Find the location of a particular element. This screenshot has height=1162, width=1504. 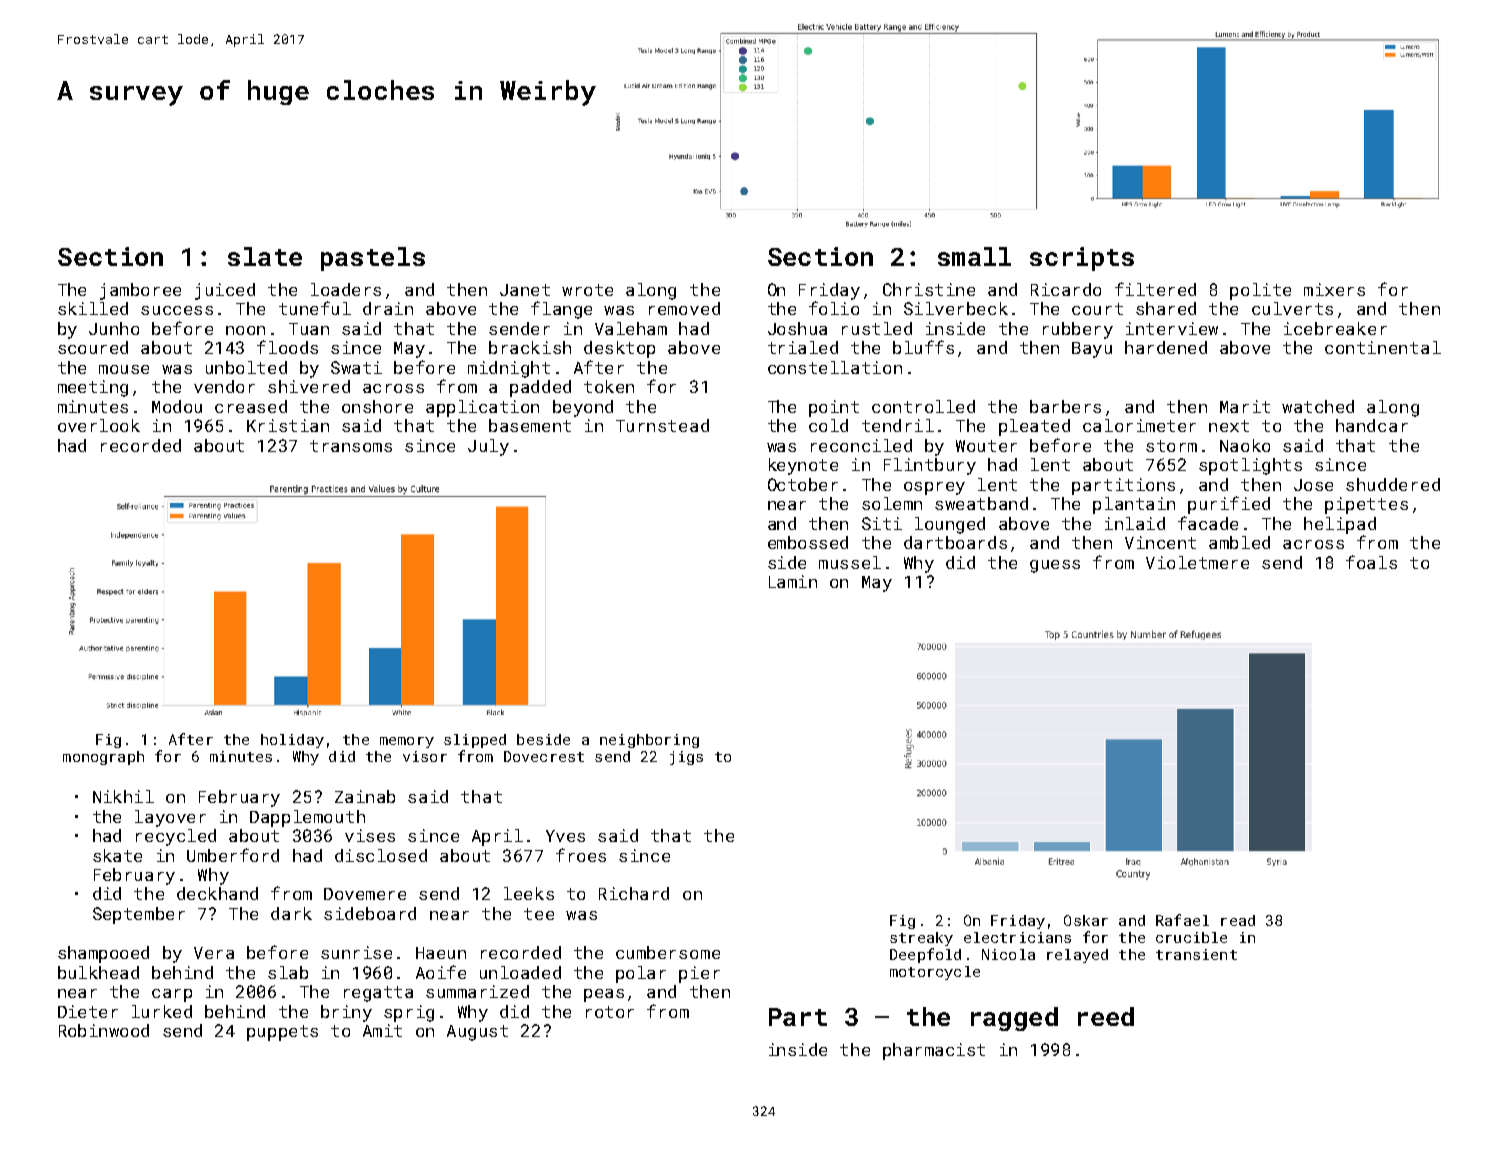

mouse is located at coordinates (124, 369).
